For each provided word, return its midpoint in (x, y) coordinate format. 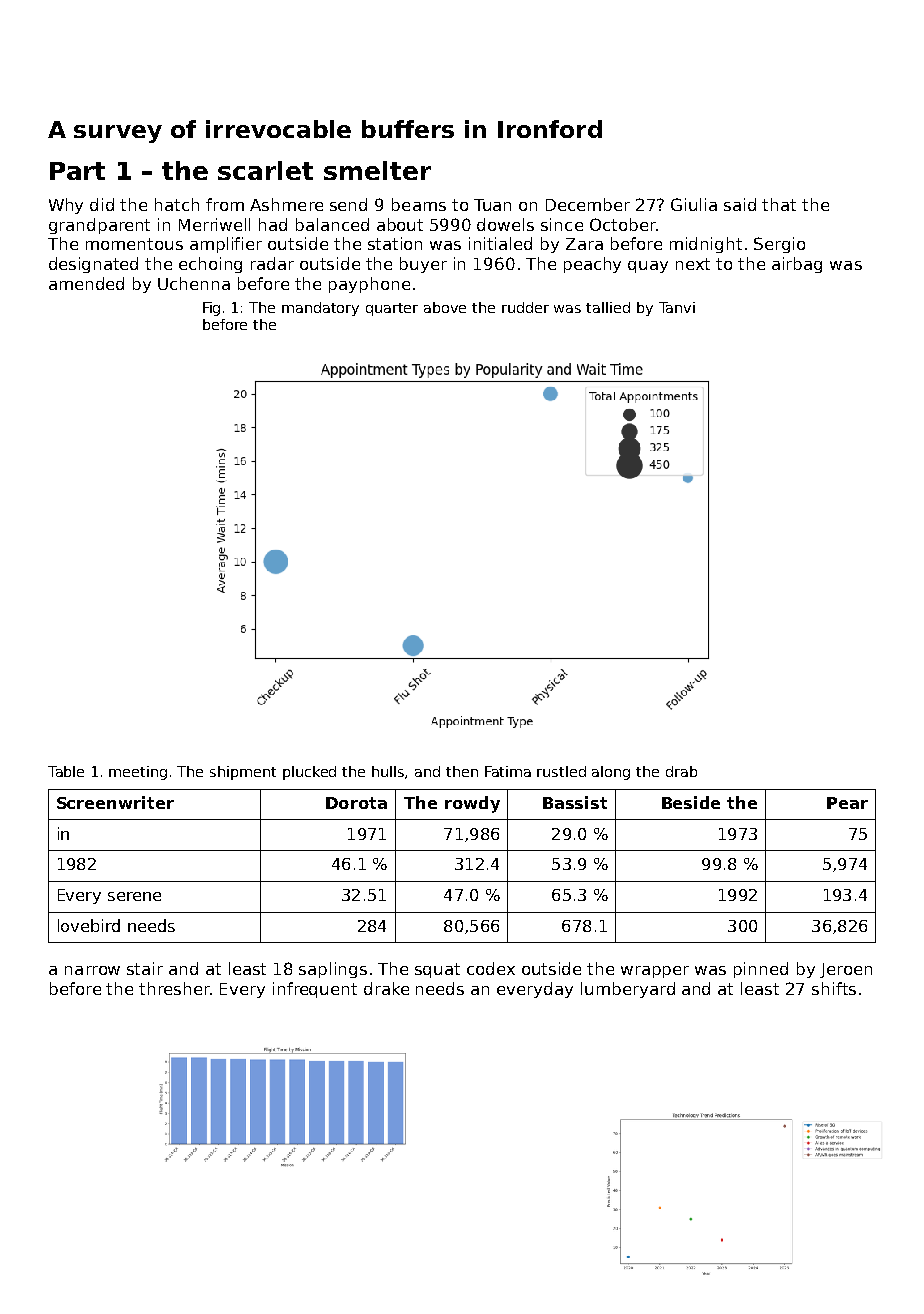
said (740, 204)
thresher (174, 988)
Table (66, 771)
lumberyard (628, 990)
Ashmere (286, 204)
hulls (388, 771)
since (562, 224)
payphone (369, 285)
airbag (797, 265)
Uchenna (194, 283)
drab (681, 771)
